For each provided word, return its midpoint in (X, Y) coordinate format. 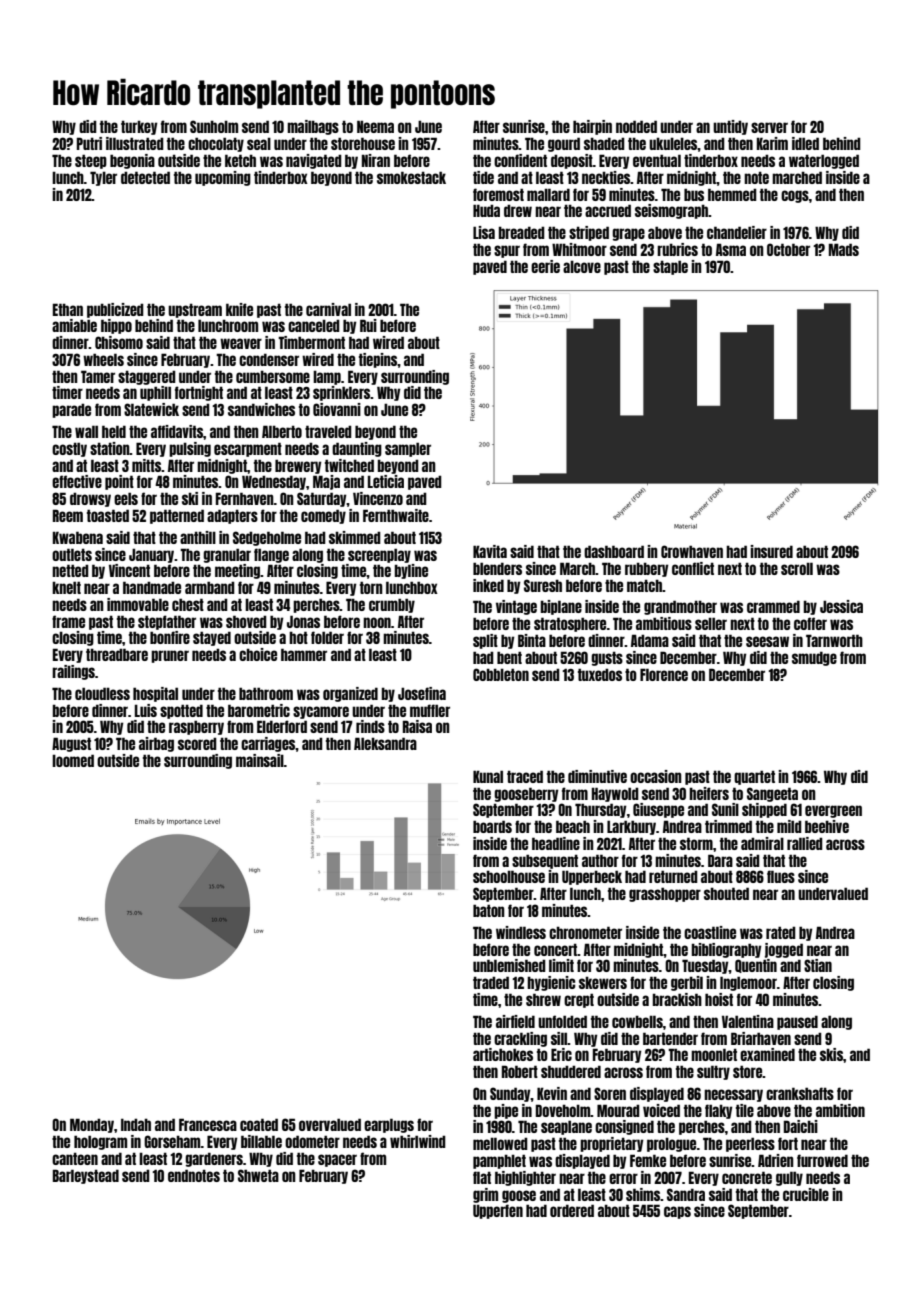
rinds (370, 726)
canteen (75, 1158)
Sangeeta (772, 794)
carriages (268, 744)
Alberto (282, 431)
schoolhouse (509, 876)
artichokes (503, 1054)
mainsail (260, 760)
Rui (368, 325)
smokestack (411, 177)
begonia (132, 161)
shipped (764, 810)
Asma (731, 249)
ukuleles (673, 143)
